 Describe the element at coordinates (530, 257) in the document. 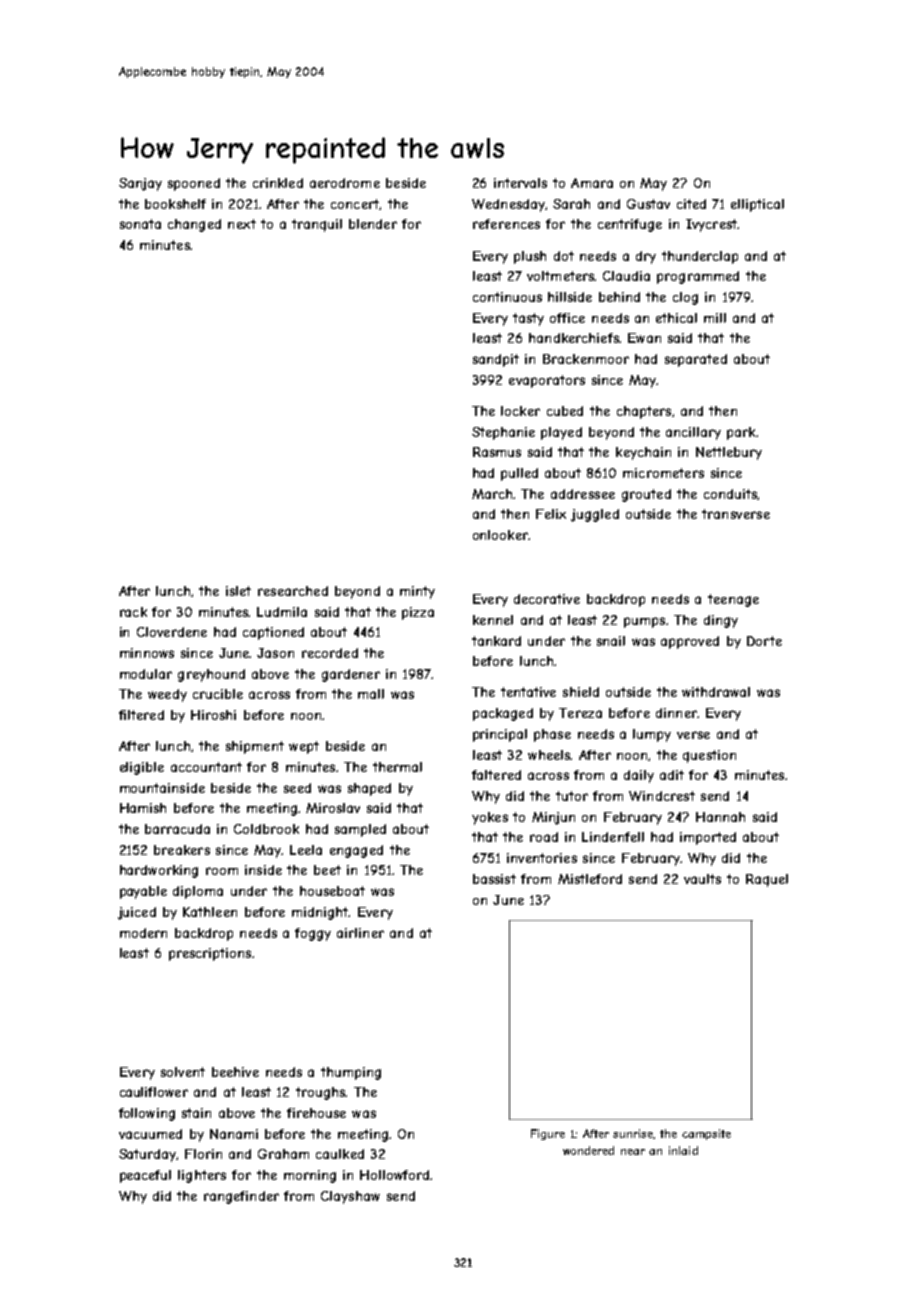

I see `plush` at that location.
